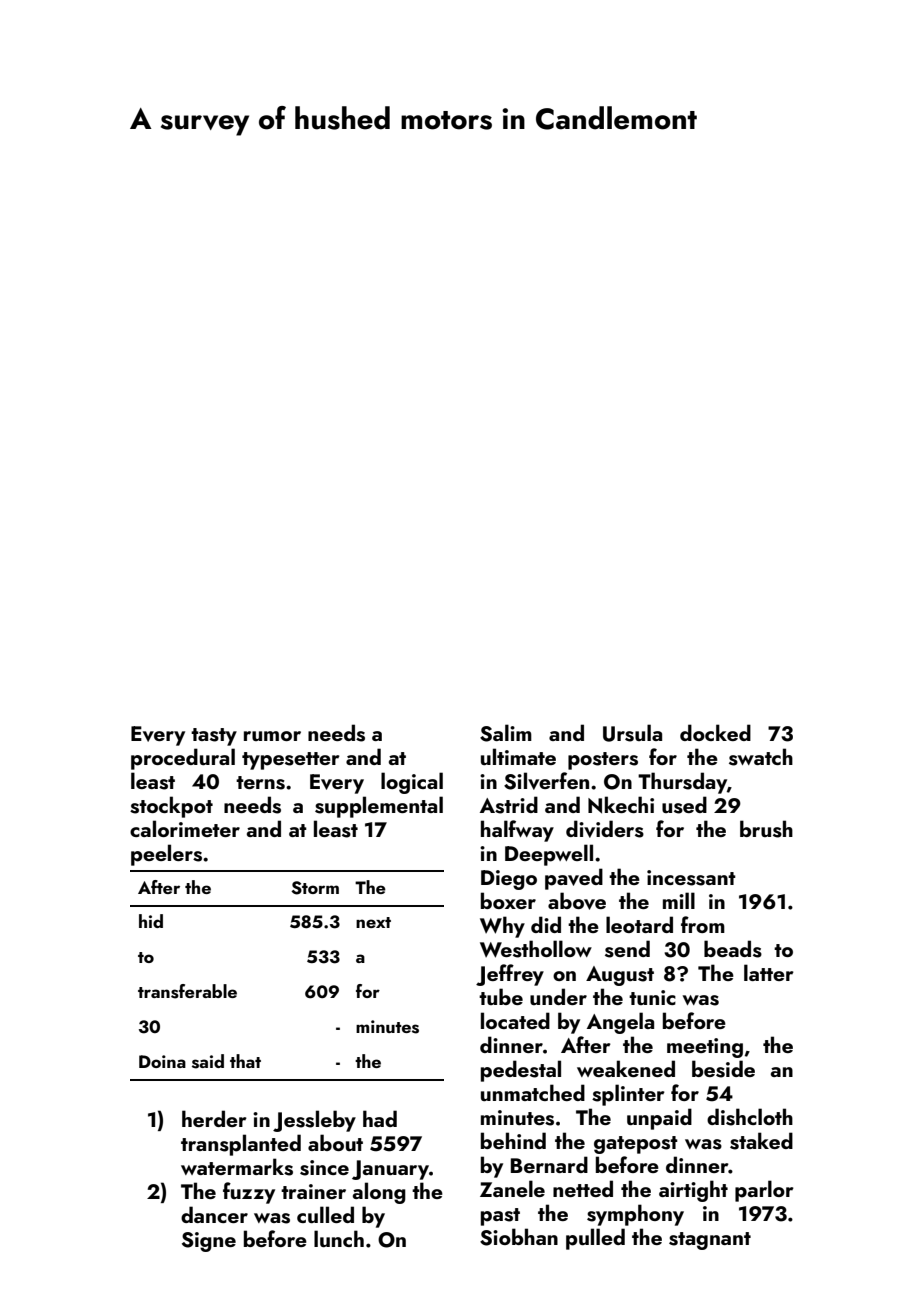  What do you see at coordinates (185, 828) in the document?
I see `calorimeter` at bounding box center [185, 828].
